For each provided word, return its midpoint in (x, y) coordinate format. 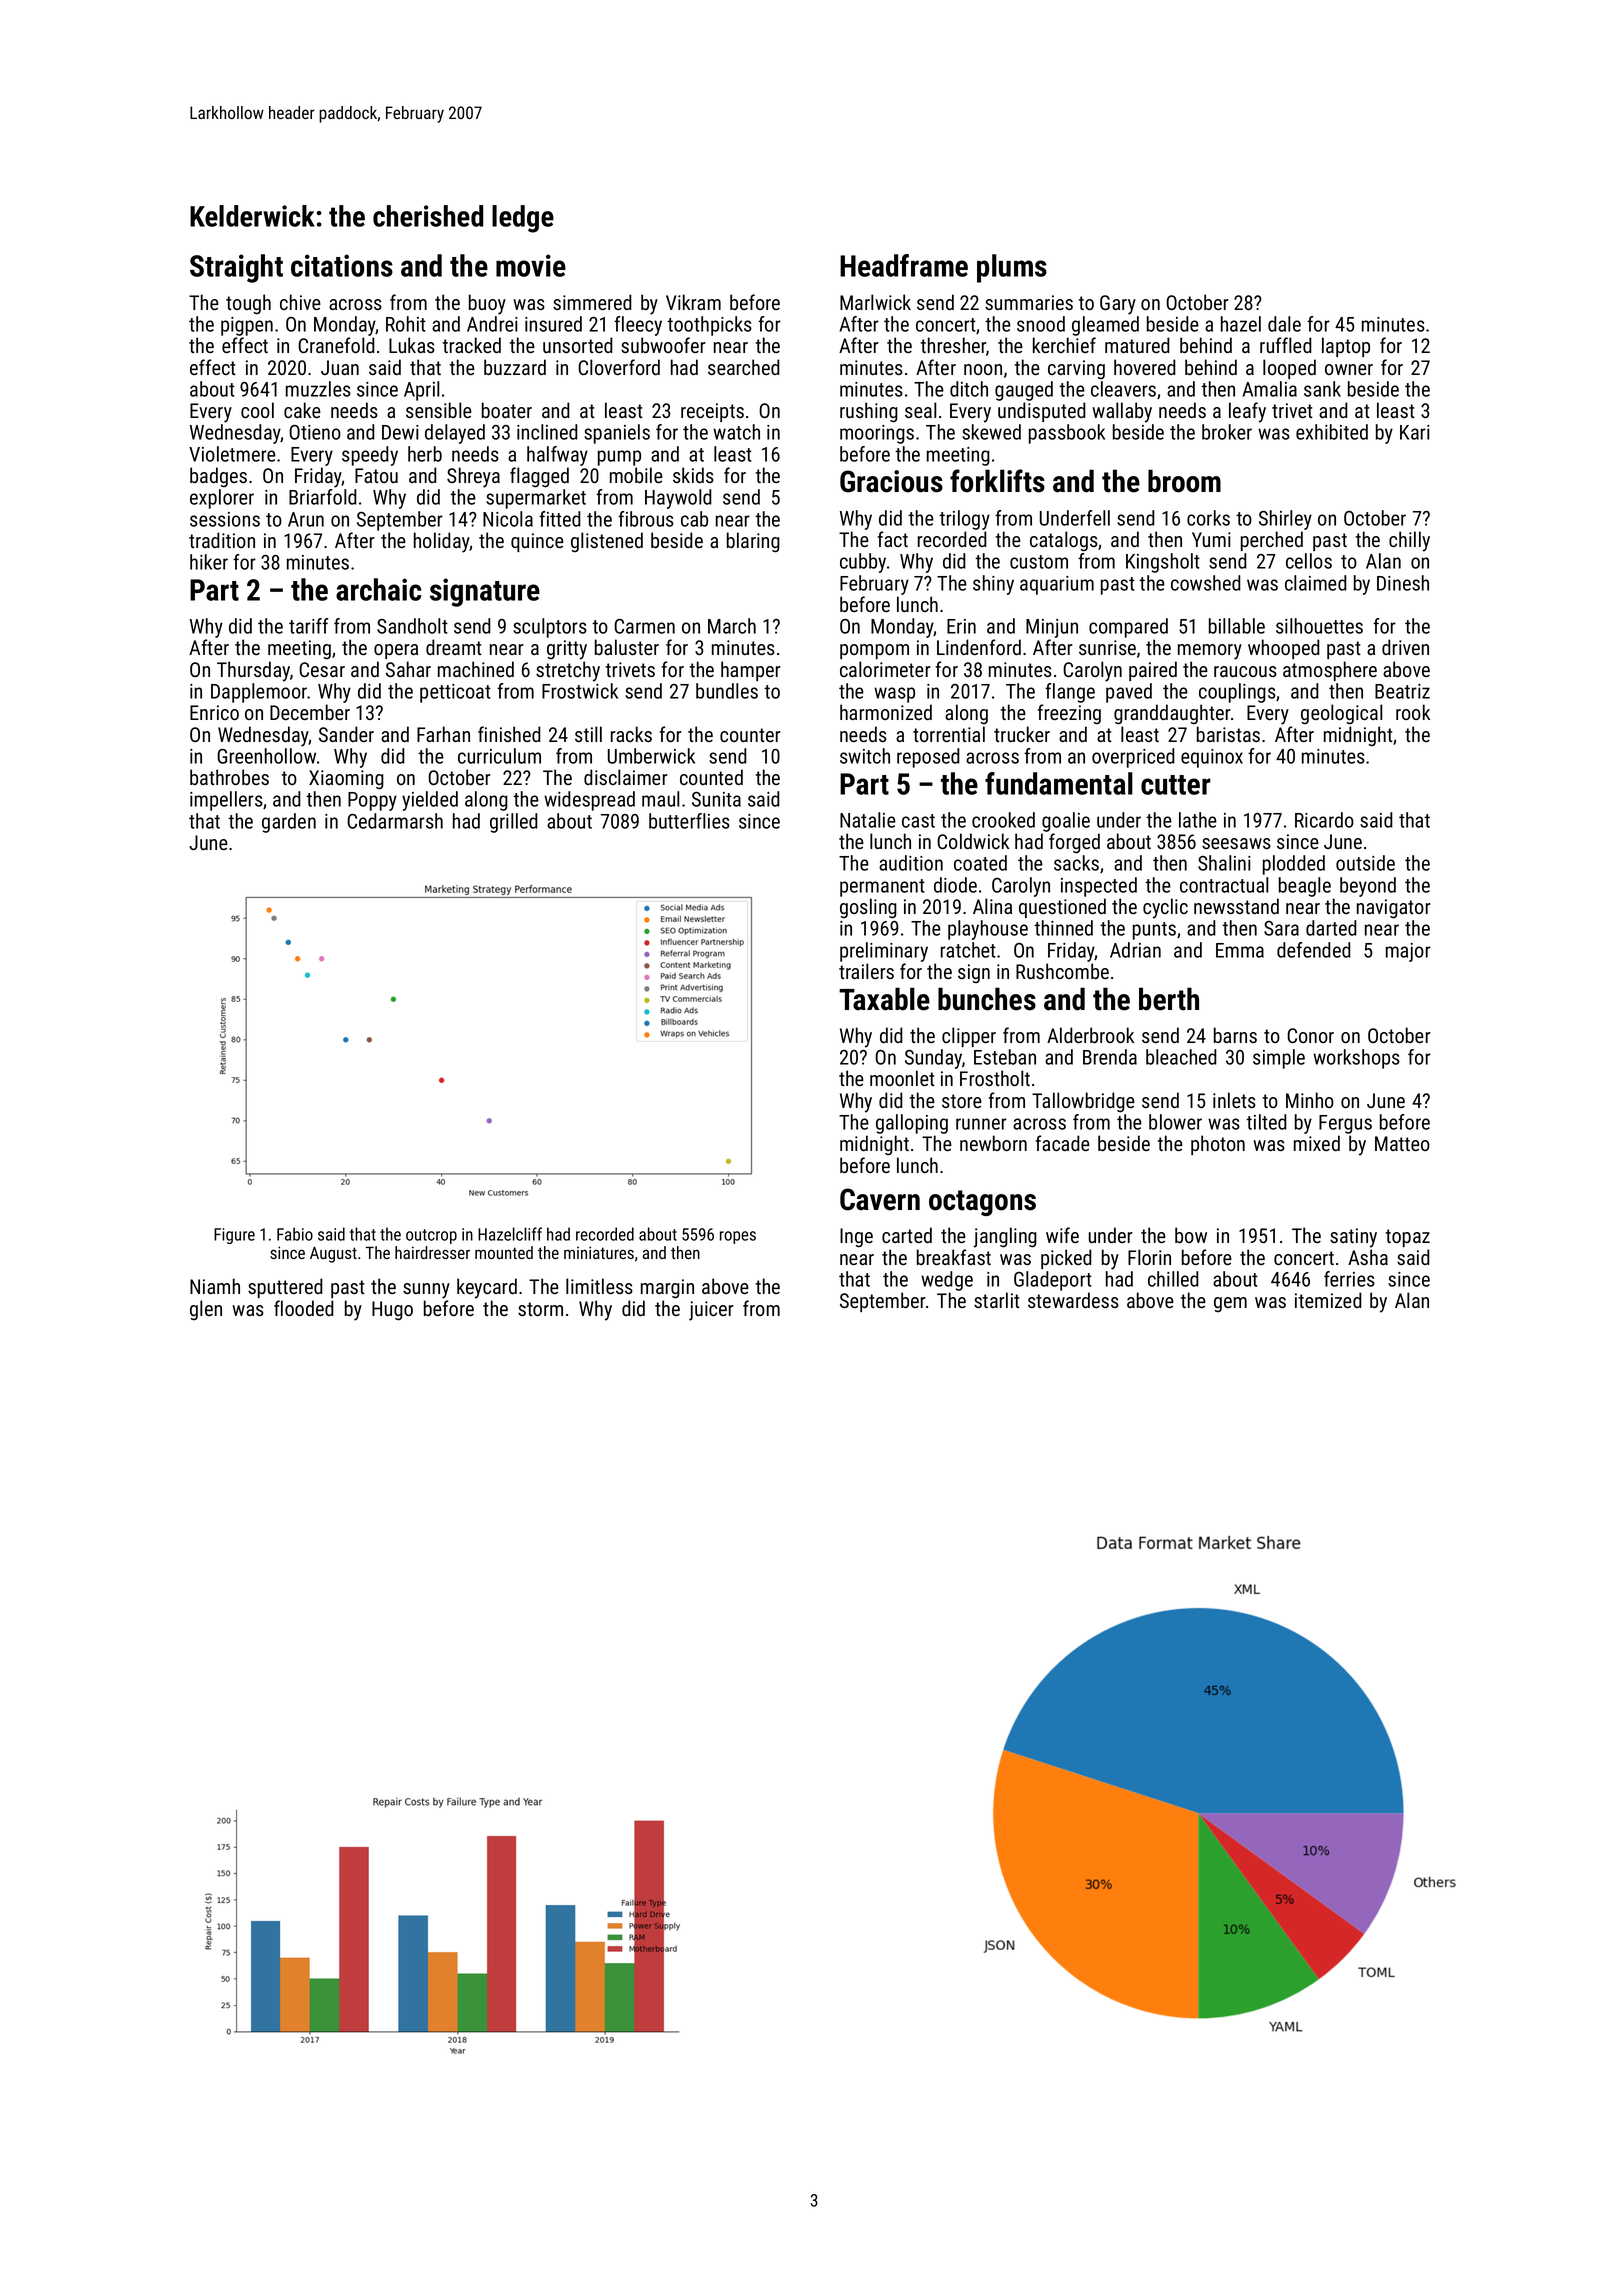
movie (531, 265)
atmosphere (1330, 671)
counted (711, 777)
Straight (236, 268)
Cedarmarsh (395, 821)
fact (892, 539)
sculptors (550, 628)
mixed (1317, 1143)
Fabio (295, 1234)
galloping (912, 1124)
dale (1284, 324)
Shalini (1224, 863)
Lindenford (979, 647)
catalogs (1064, 541)
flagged (539, 477)
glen (206, 1310)
